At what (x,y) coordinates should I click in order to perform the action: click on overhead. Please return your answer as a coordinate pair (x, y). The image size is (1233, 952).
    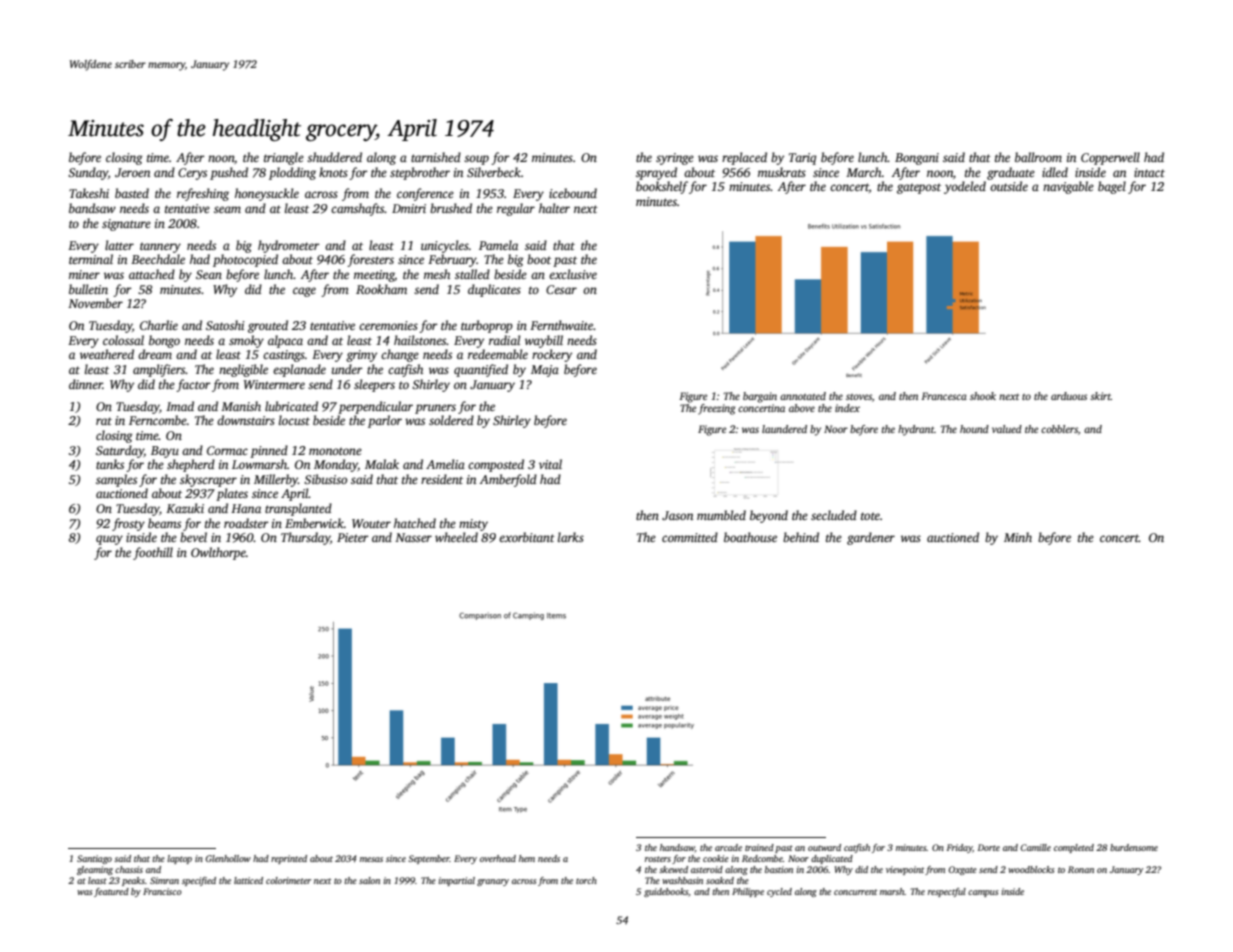
    Looking at the image, I should click on (498, 858).
